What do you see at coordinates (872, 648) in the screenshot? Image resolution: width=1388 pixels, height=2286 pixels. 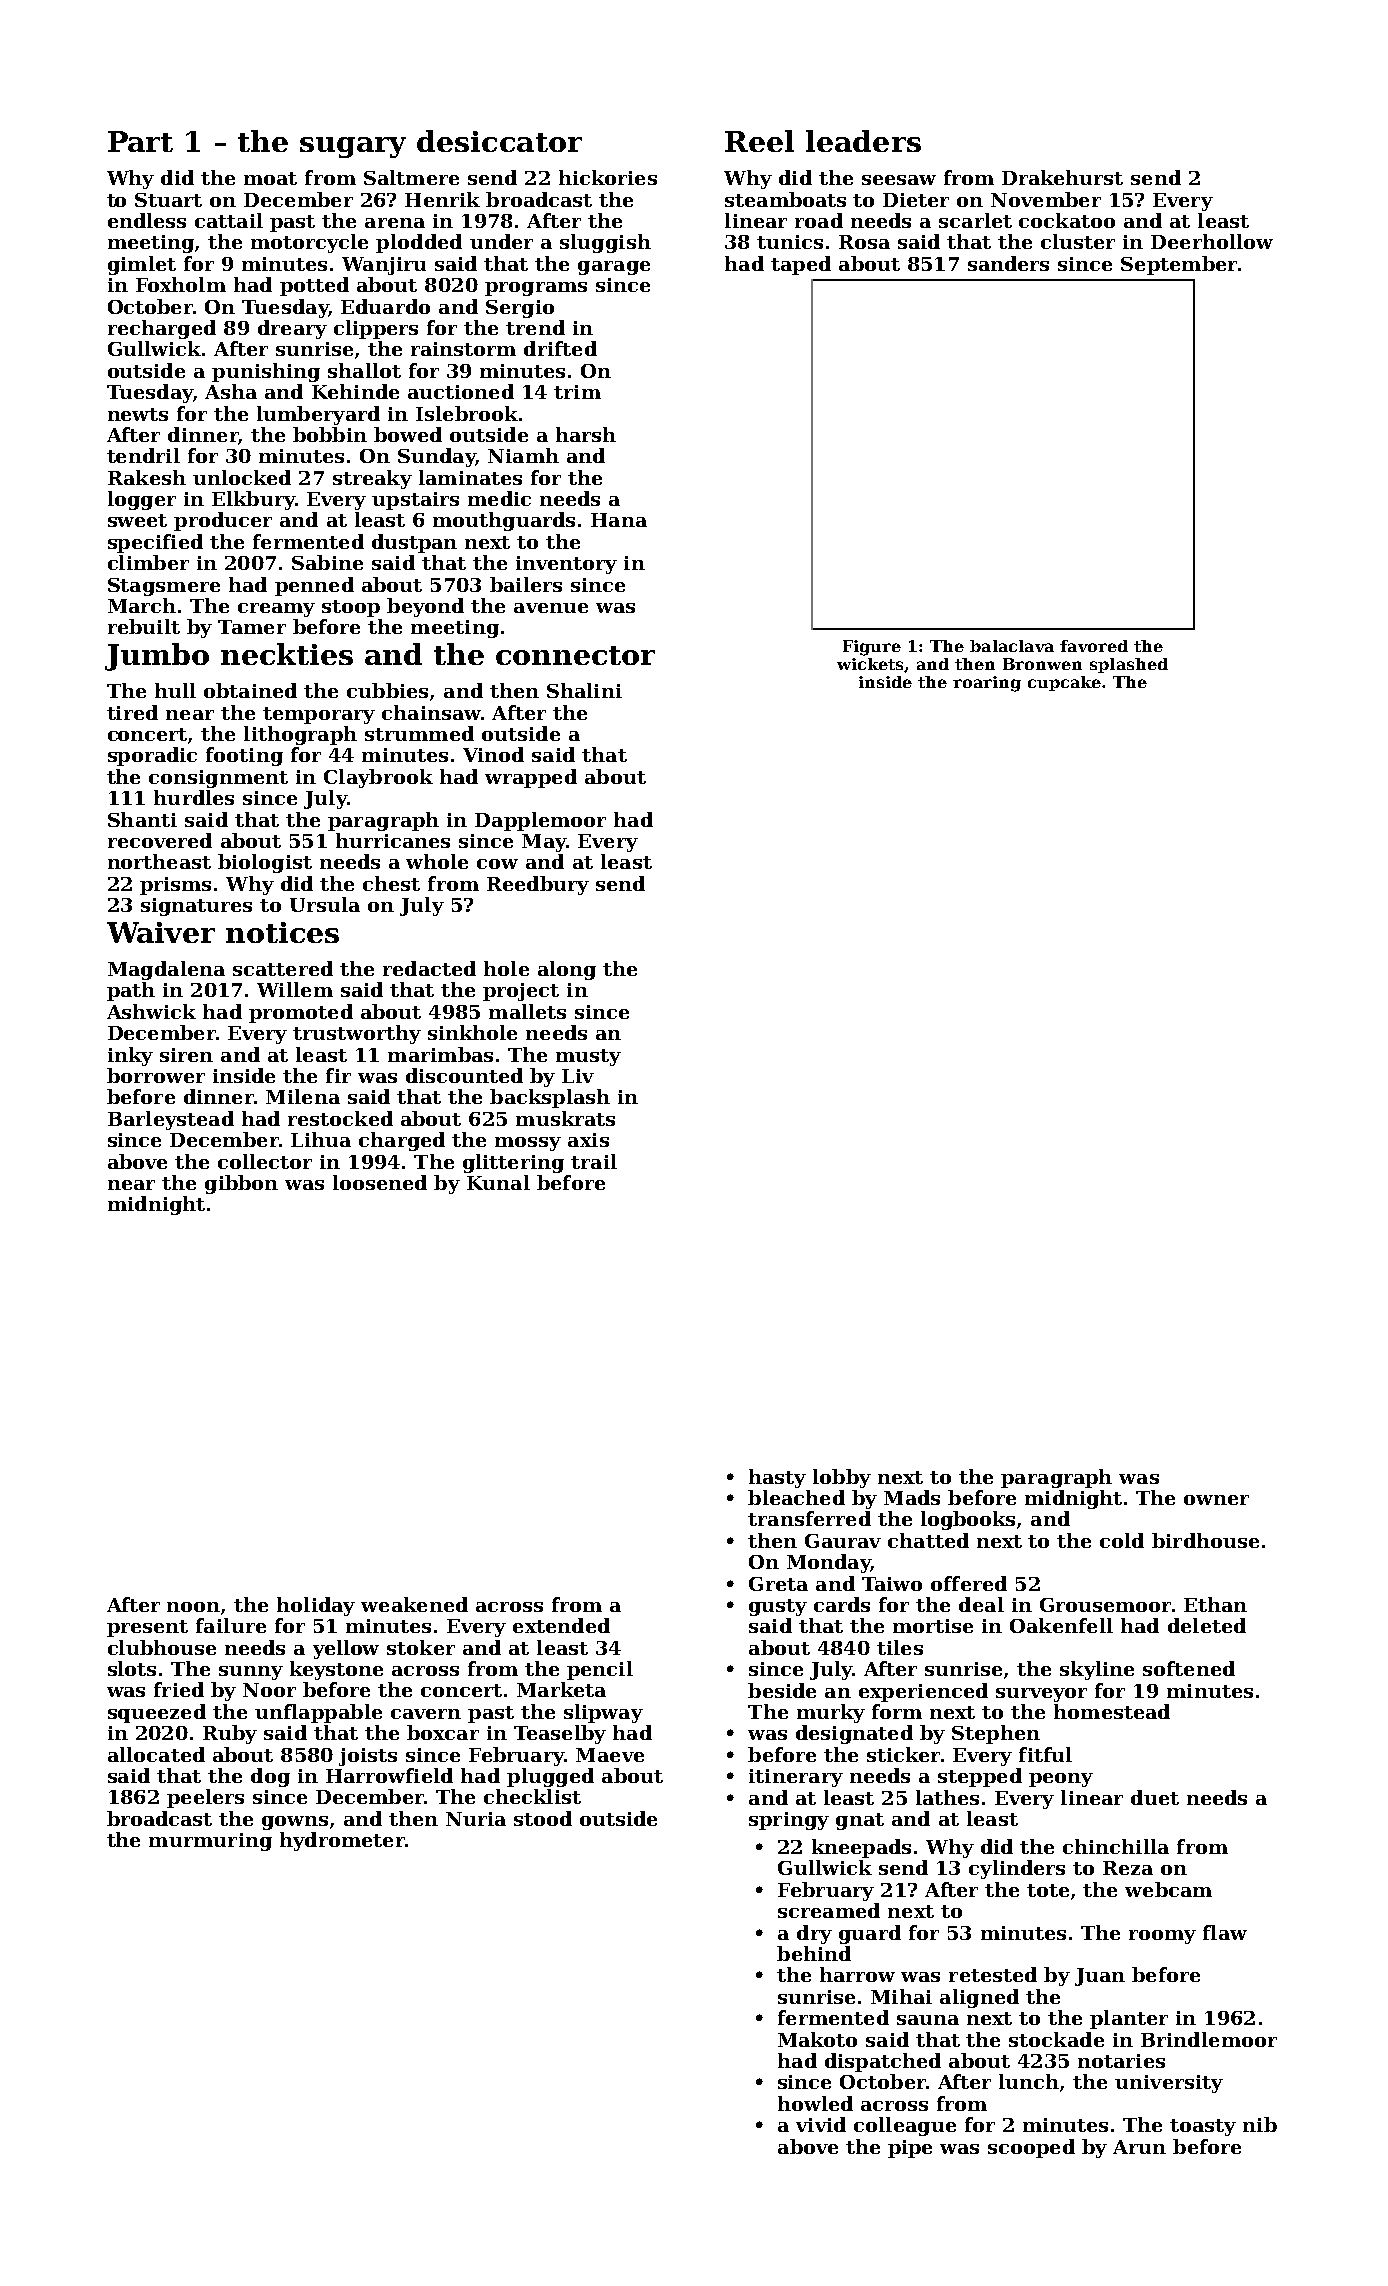 I see `Figure` at bounding box center [872, 648].
